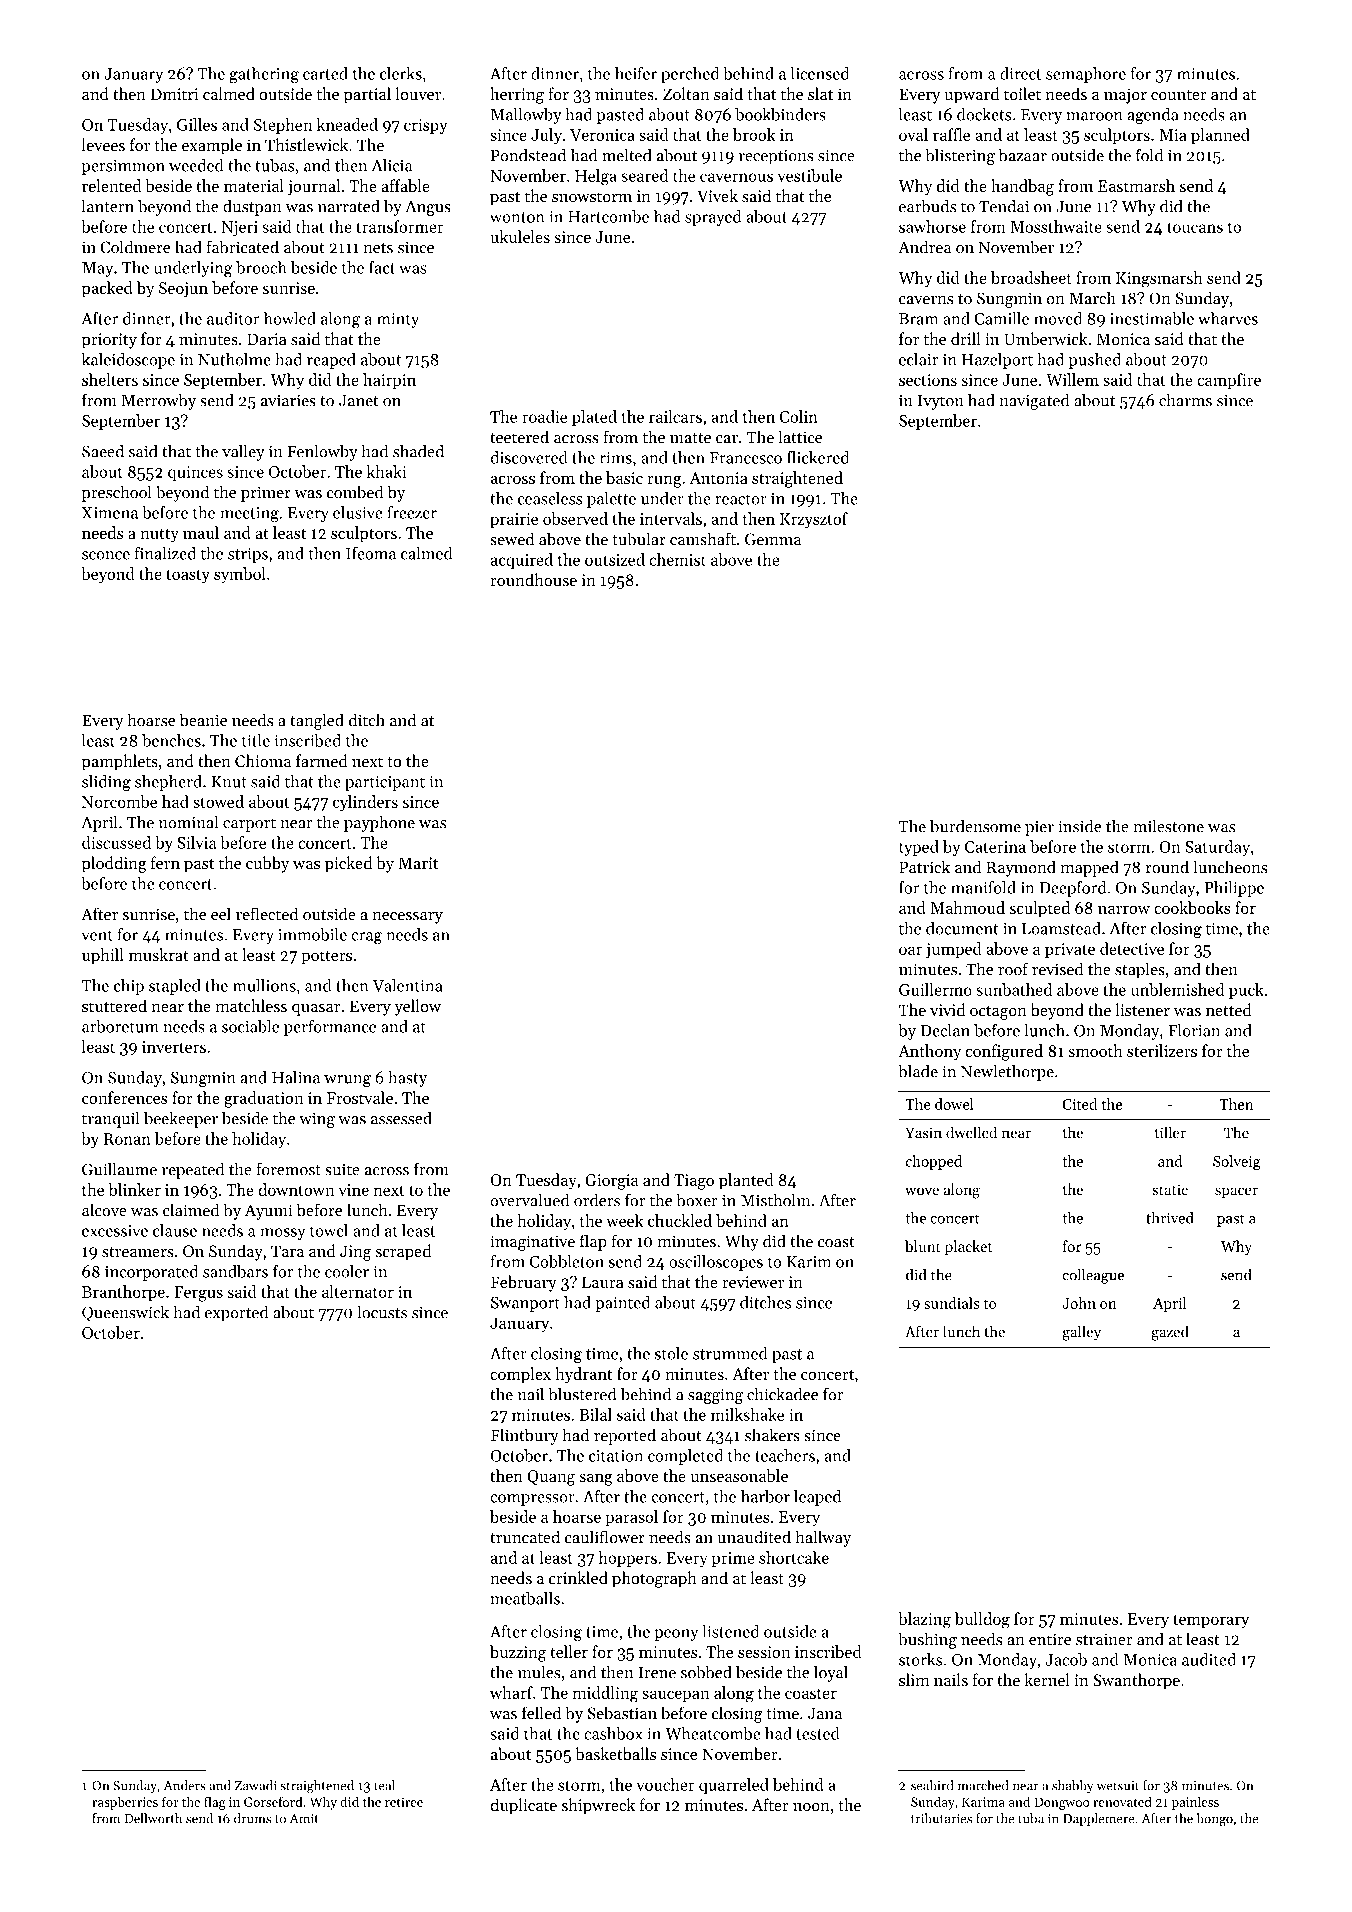 Image resolution: width=1352 pixels, height=1912 pixels. What do you see at coordinates (252, 207) in the screenshot?
I see `dustpan` at bounding box center [252, 207].
